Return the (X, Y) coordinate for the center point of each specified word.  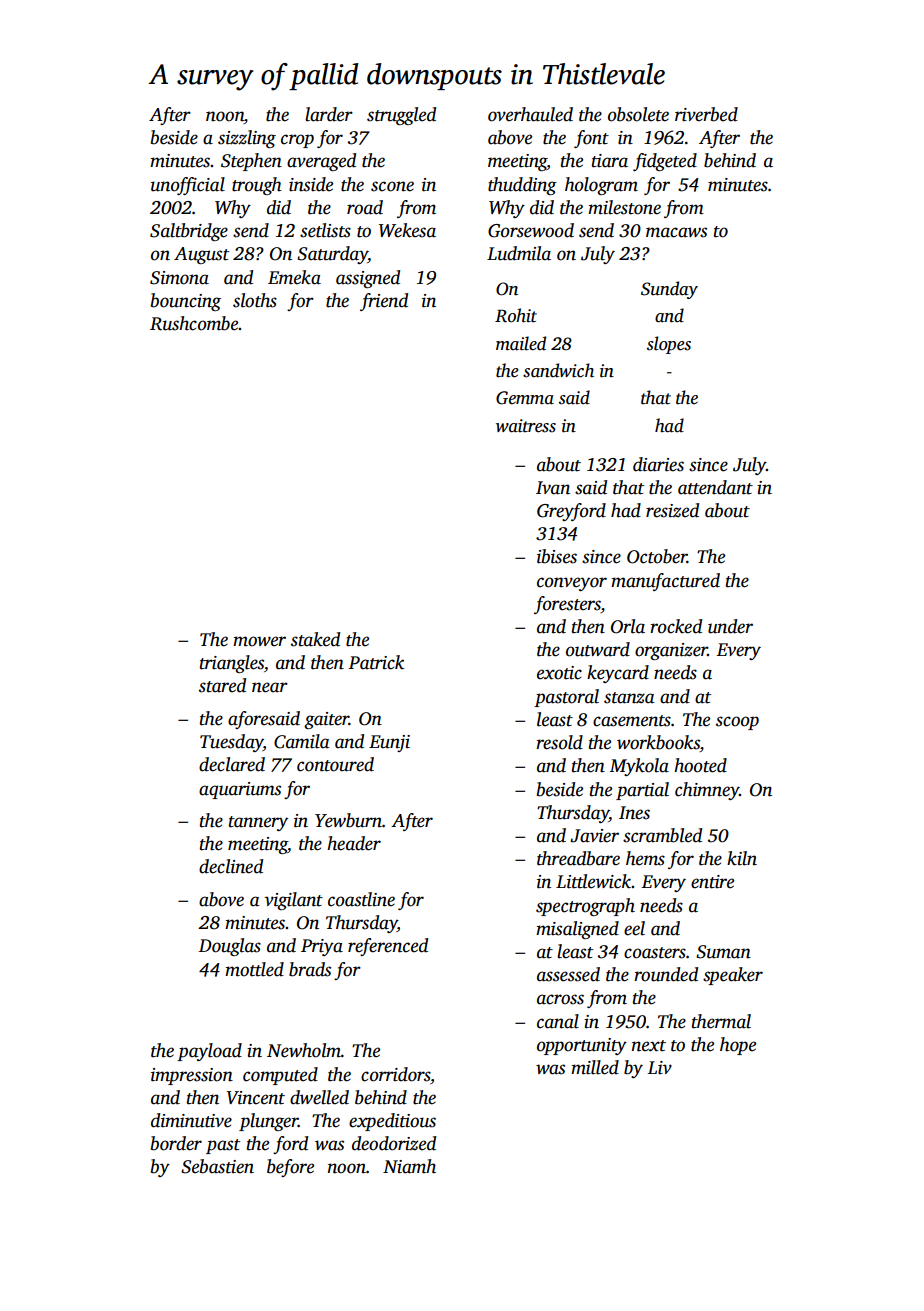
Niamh (409, 1166)
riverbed (706, 114)
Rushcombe (194, 323)
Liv (659, 1067)
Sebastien (217, 1166)
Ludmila (519, 253)
